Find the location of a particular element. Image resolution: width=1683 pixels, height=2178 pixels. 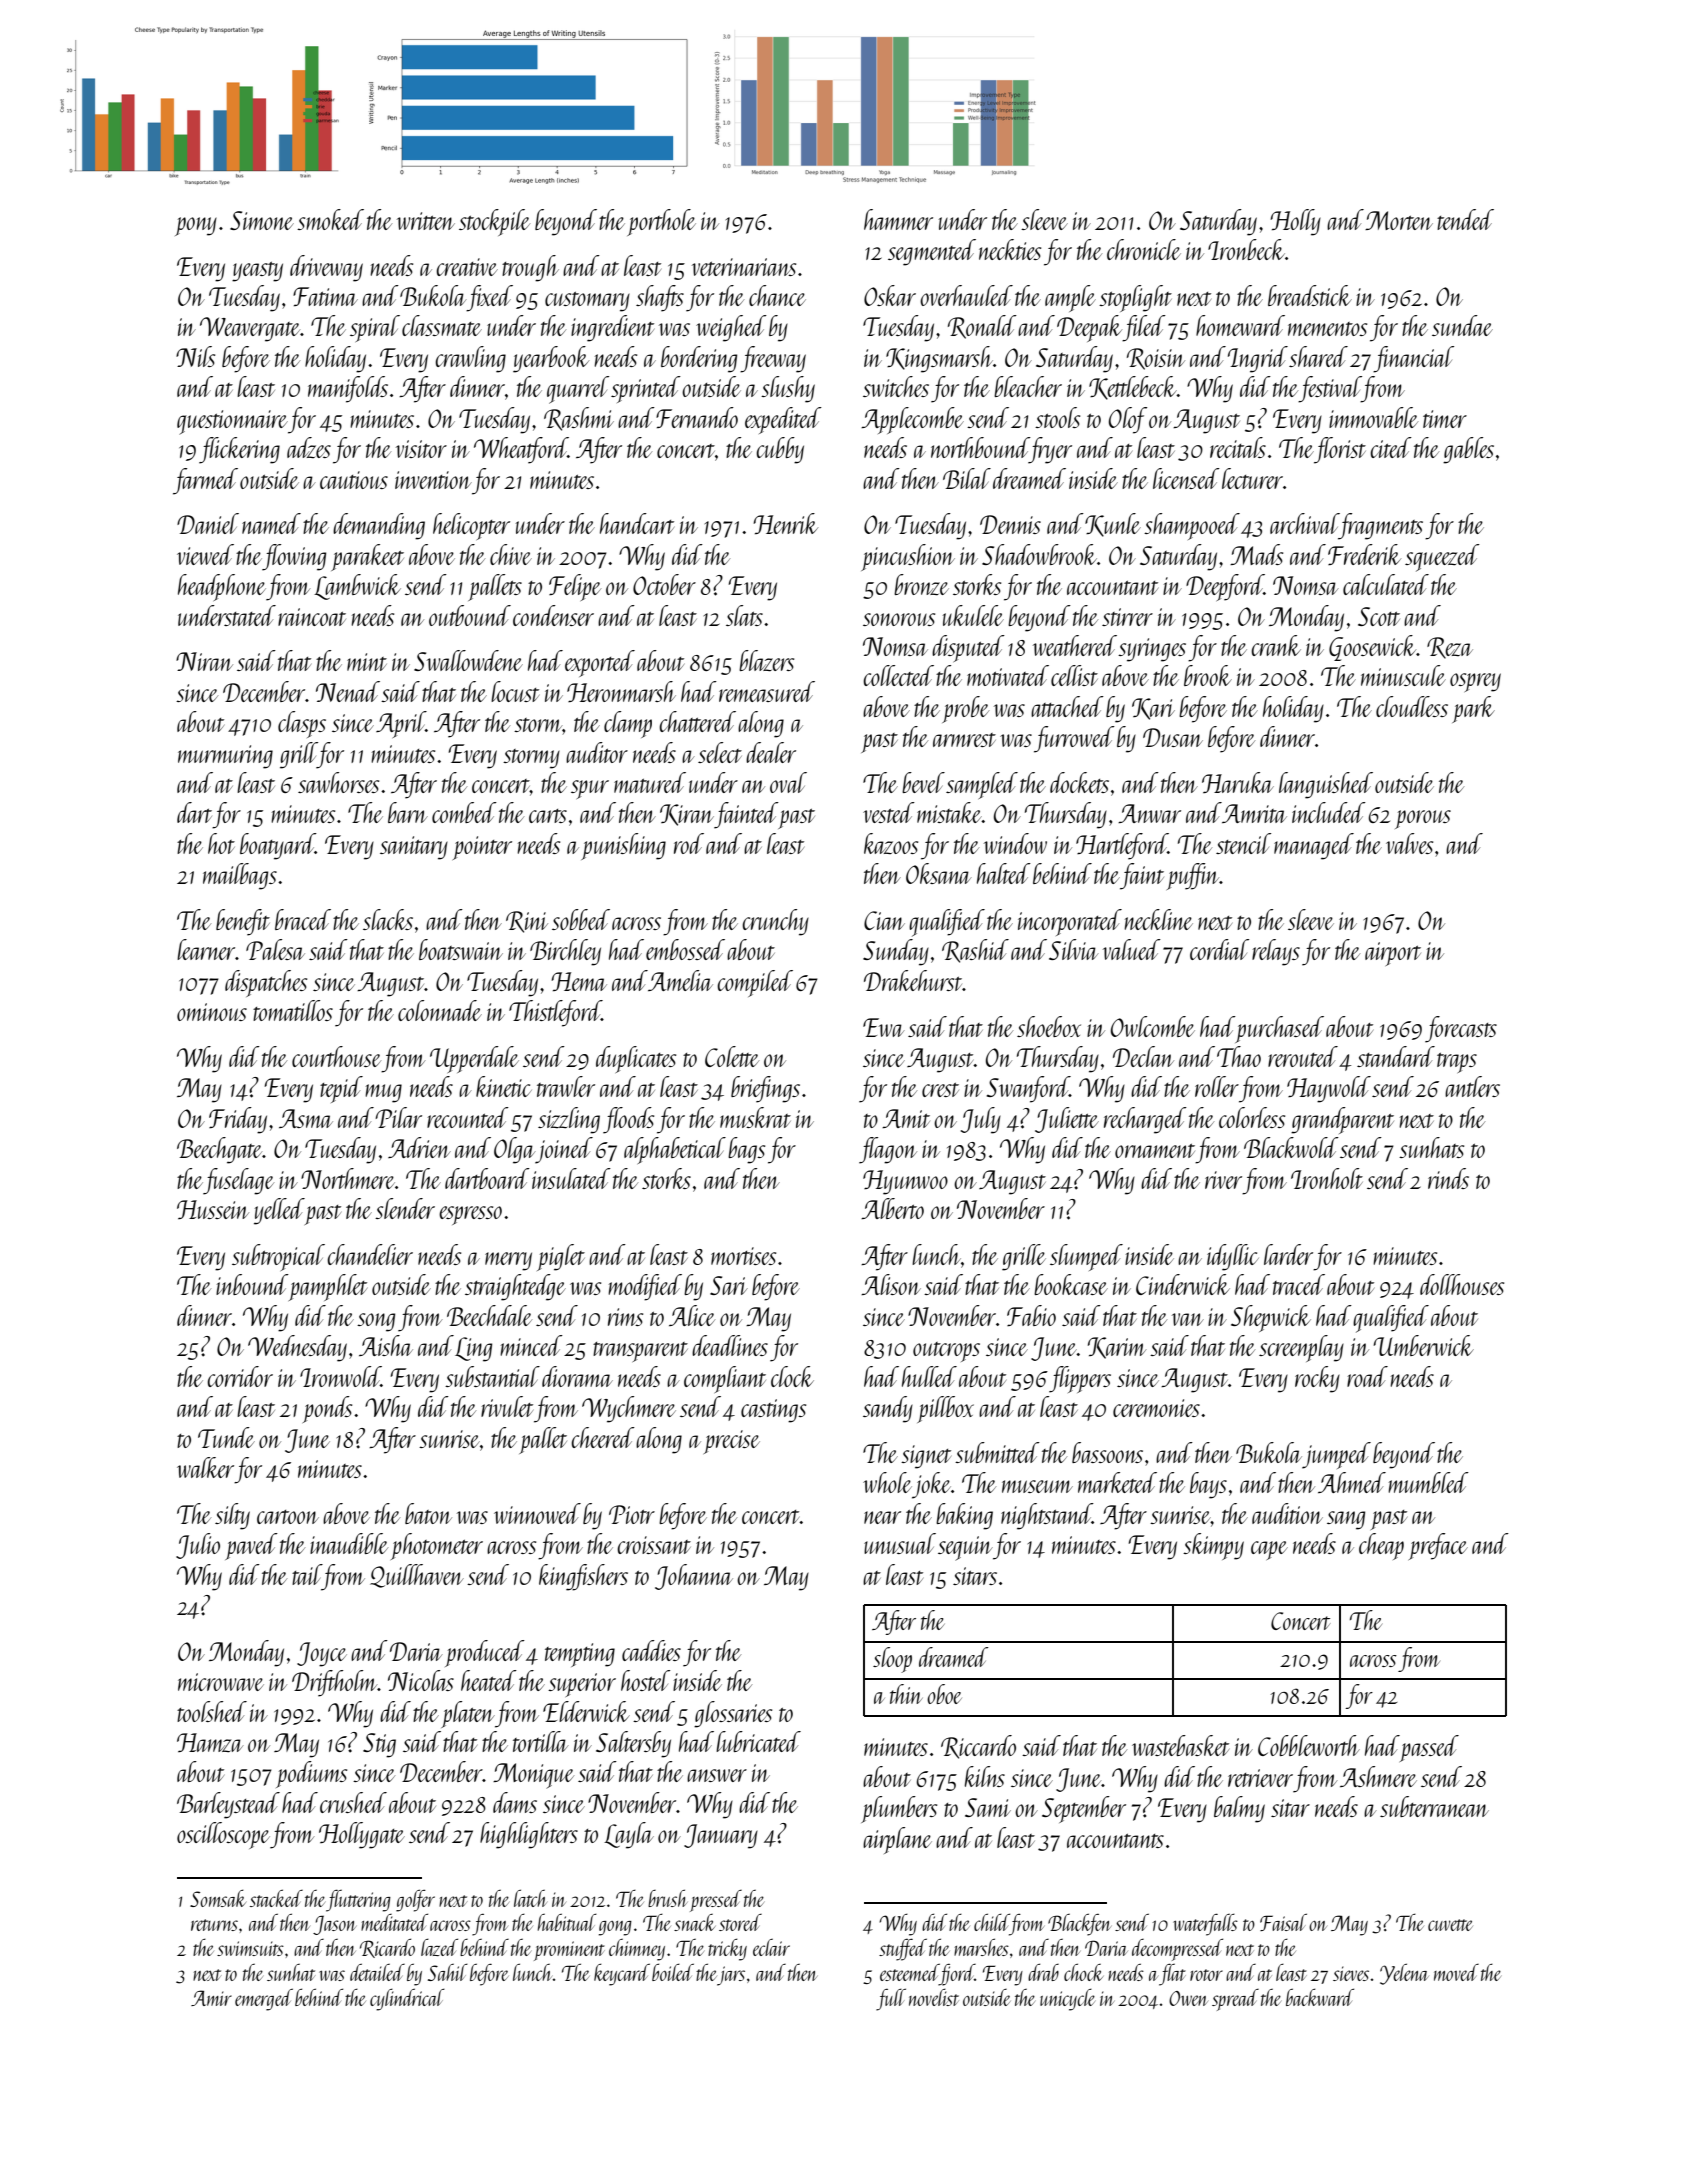

photometer is located at coordinates (437, 1546).
